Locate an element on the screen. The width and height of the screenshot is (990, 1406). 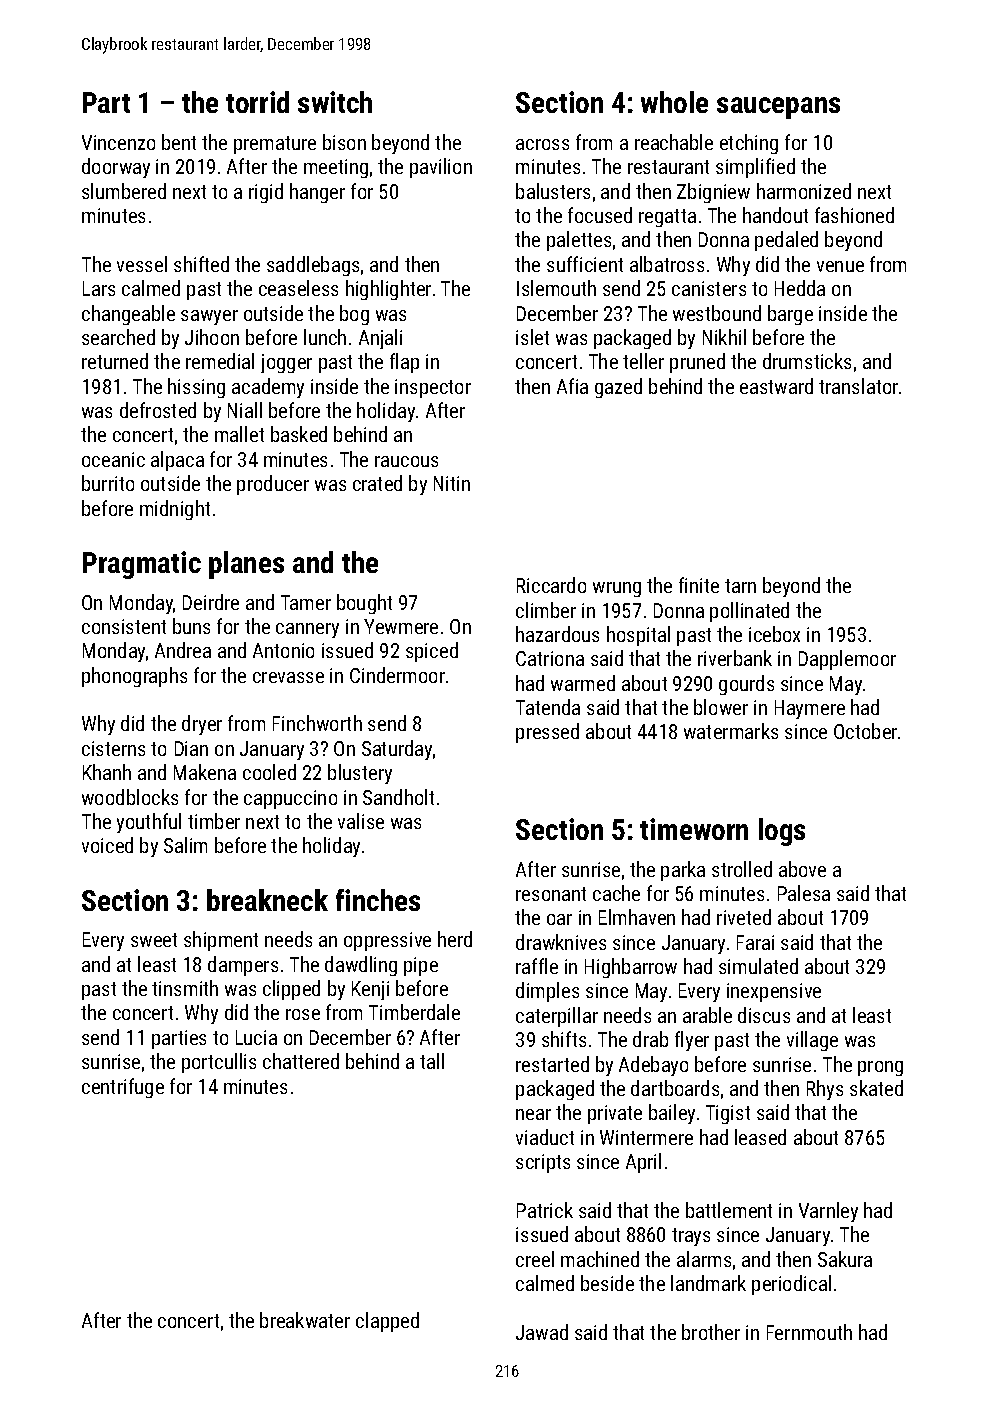
Rhys is located at coordinates (825, 1090).
